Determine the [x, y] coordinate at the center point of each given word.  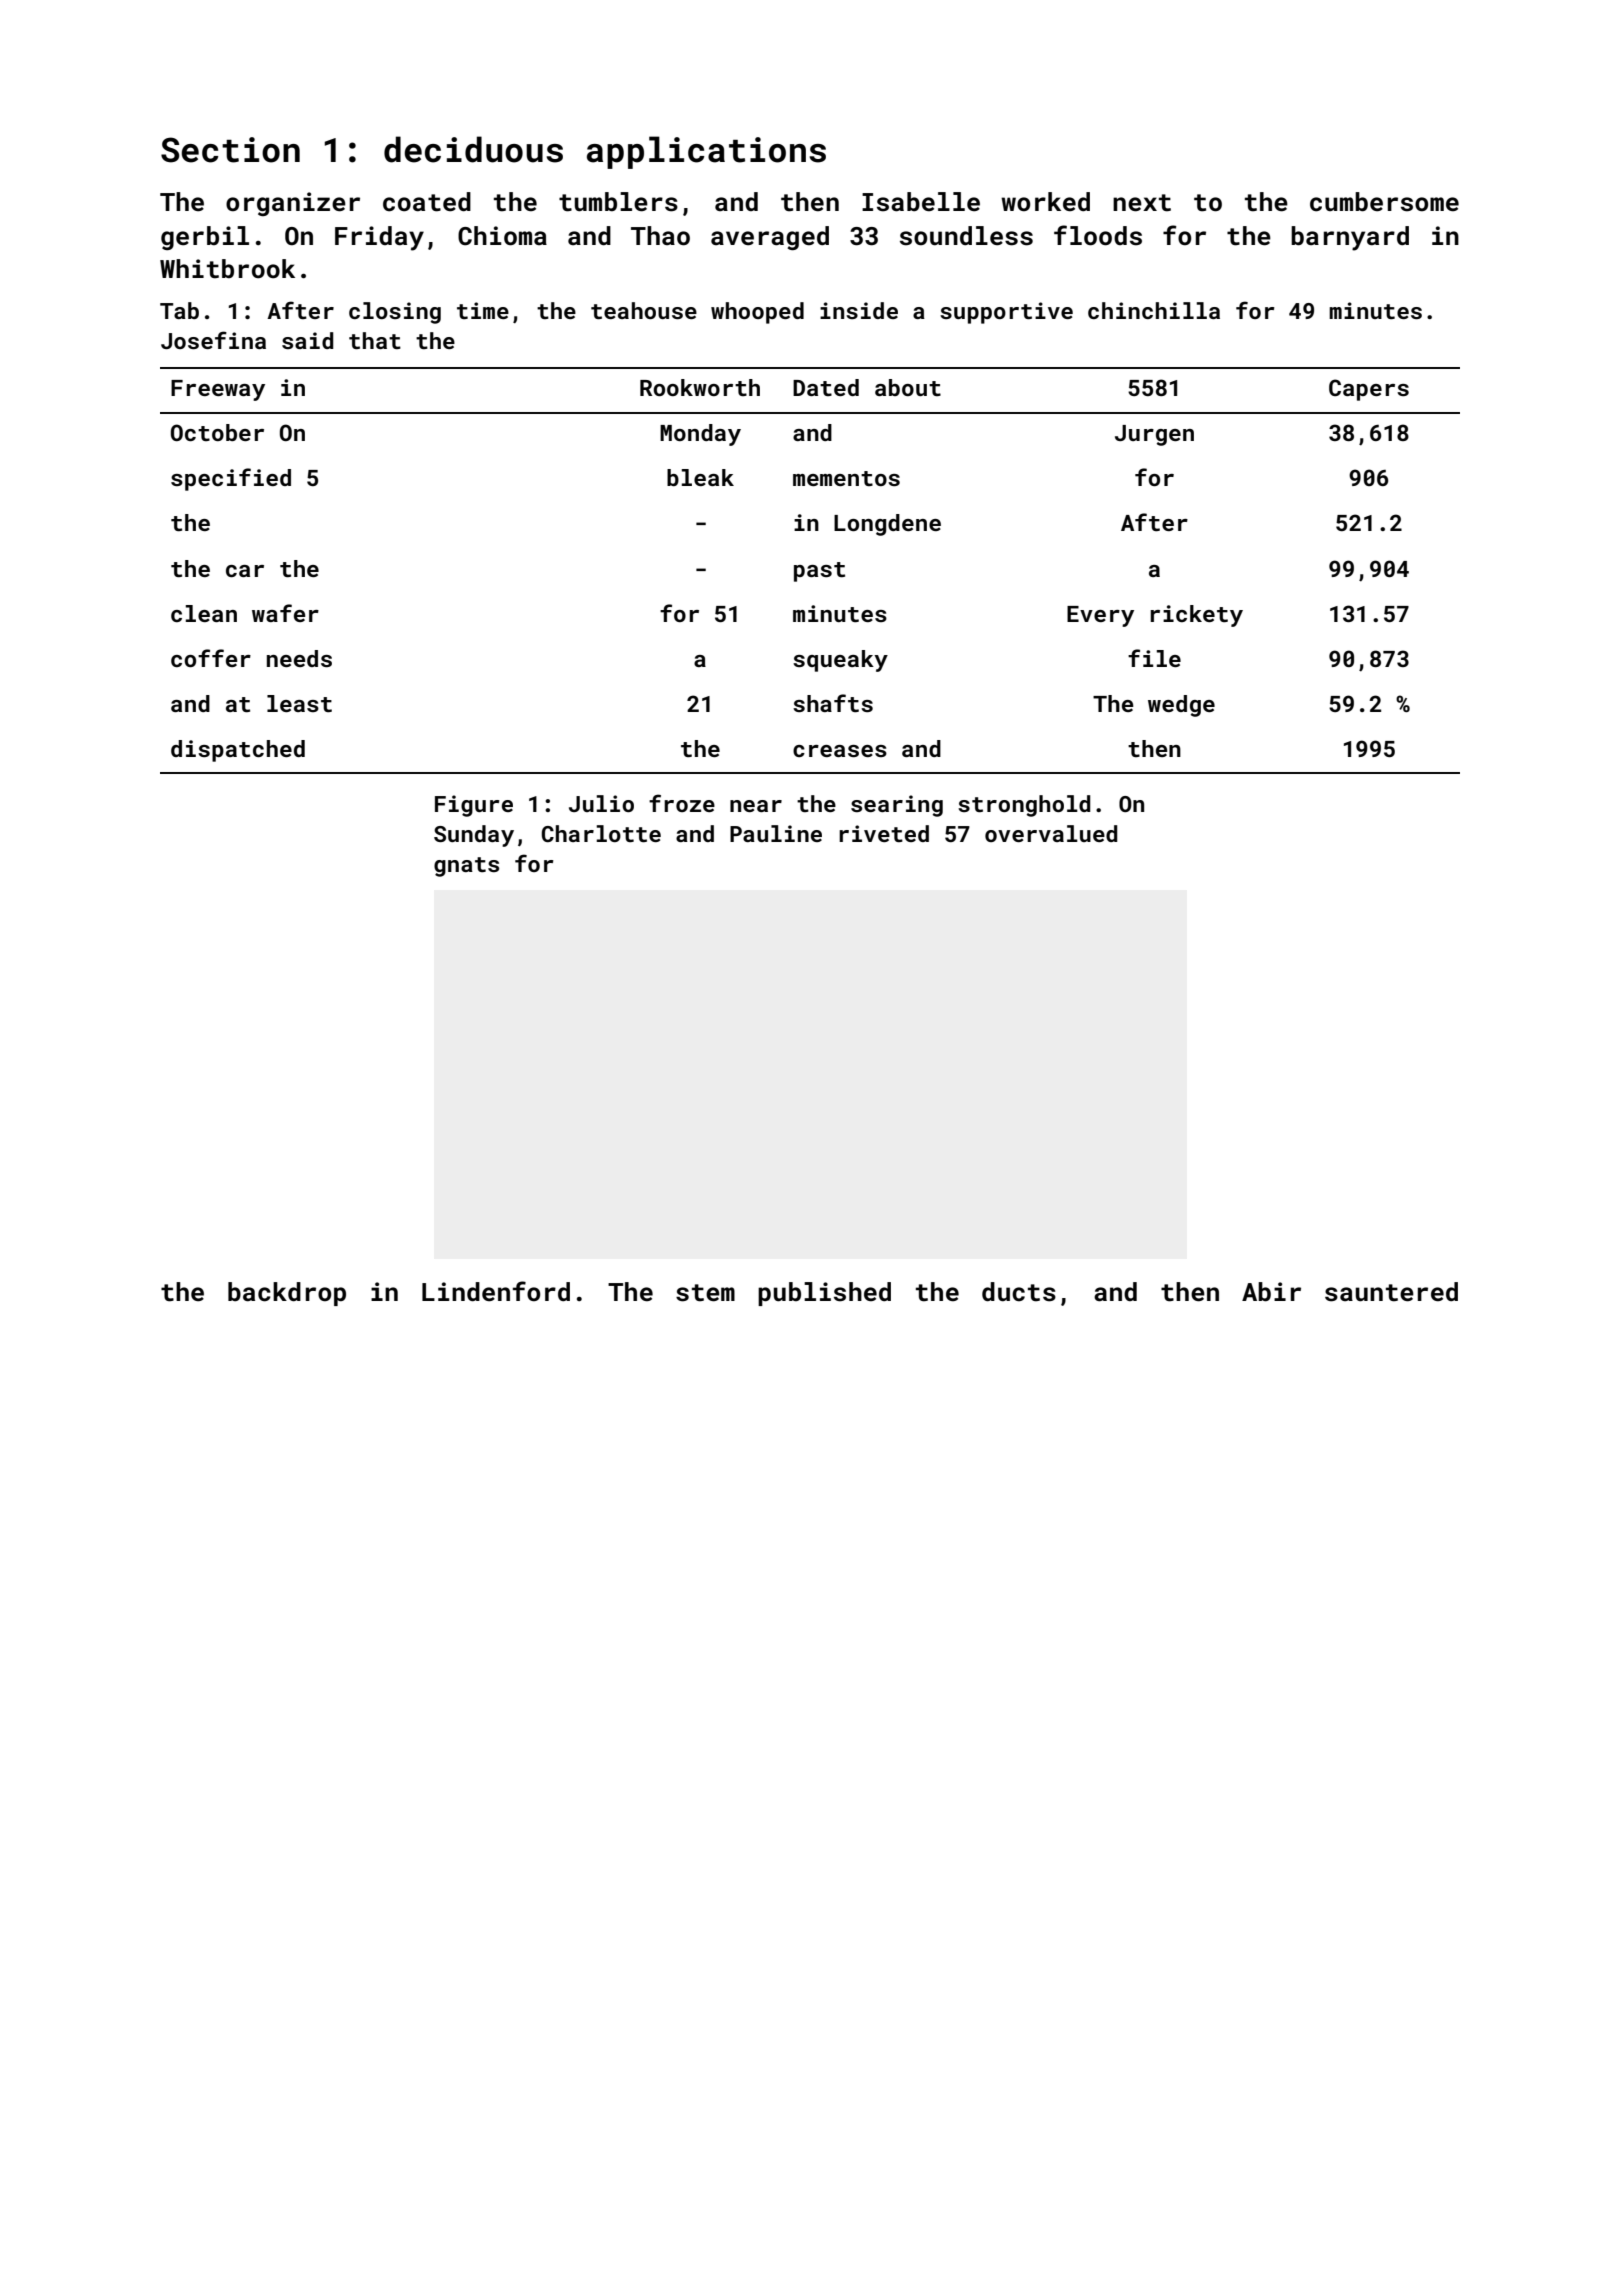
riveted [884, 833]
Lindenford [496, 1291]
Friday [379, 238]
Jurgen [1154, 435]
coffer [211, 658]
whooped [757, 313]
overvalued [1051, 833]
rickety [1196, 616]
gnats [466, 867]
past [819, 572]
